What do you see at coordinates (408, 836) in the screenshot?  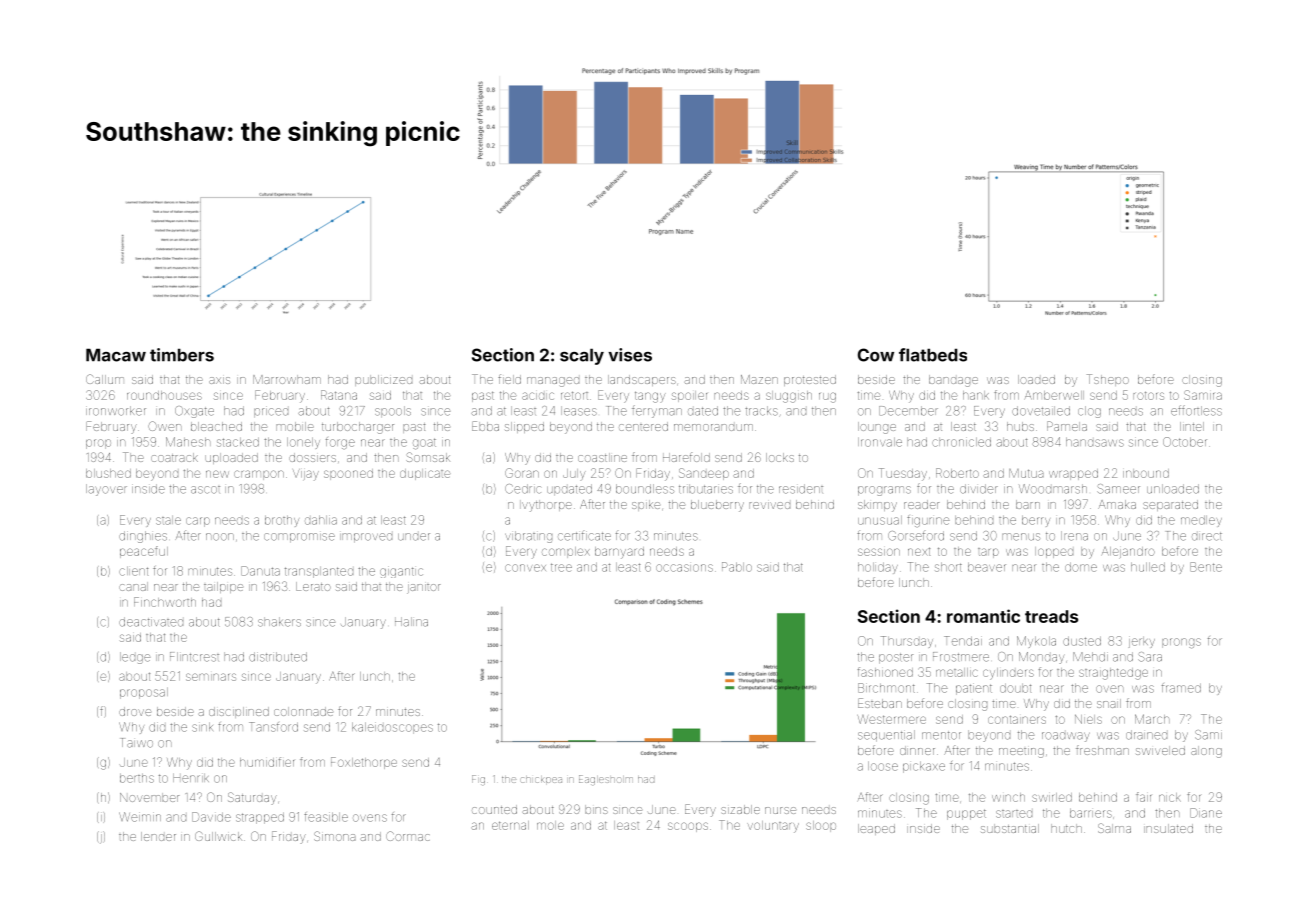 I see `Cormac` at bounding box center [408, 836].
